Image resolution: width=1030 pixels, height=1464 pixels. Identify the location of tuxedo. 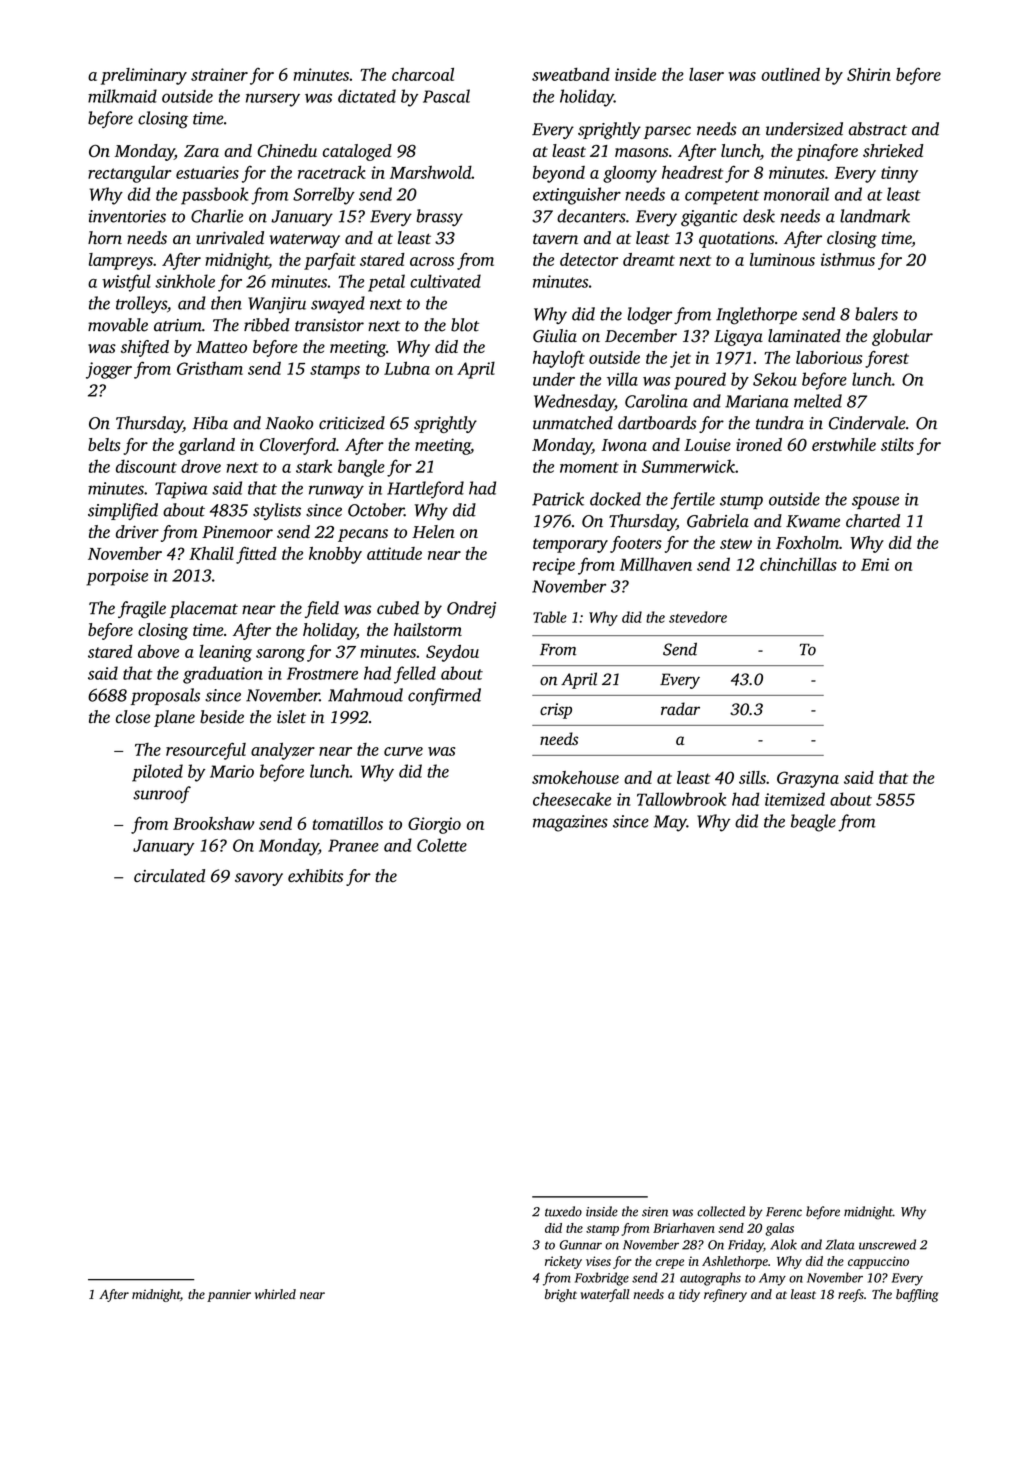
(563, 1211).
